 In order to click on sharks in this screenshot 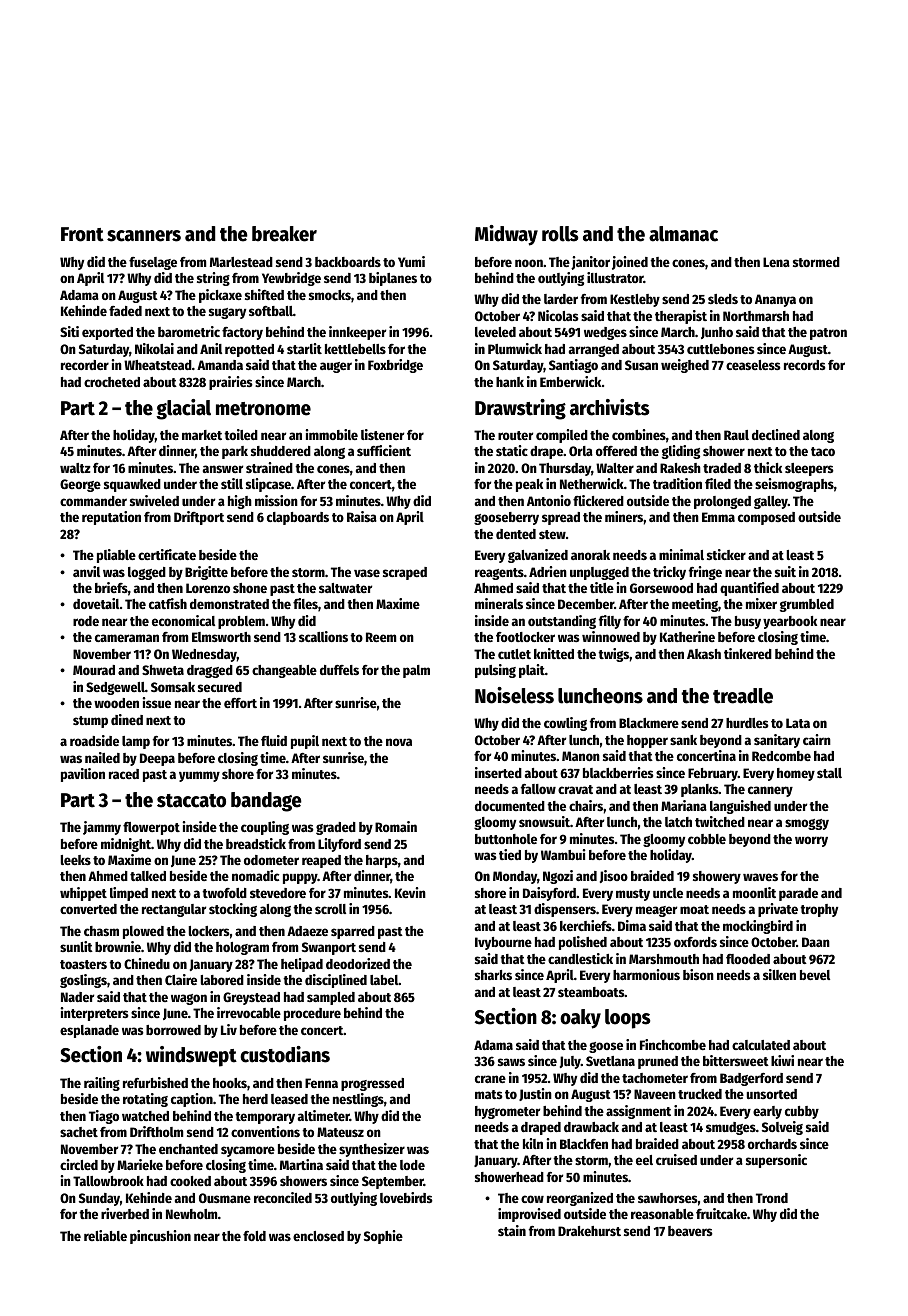, I will do `click(493, 975)`.
